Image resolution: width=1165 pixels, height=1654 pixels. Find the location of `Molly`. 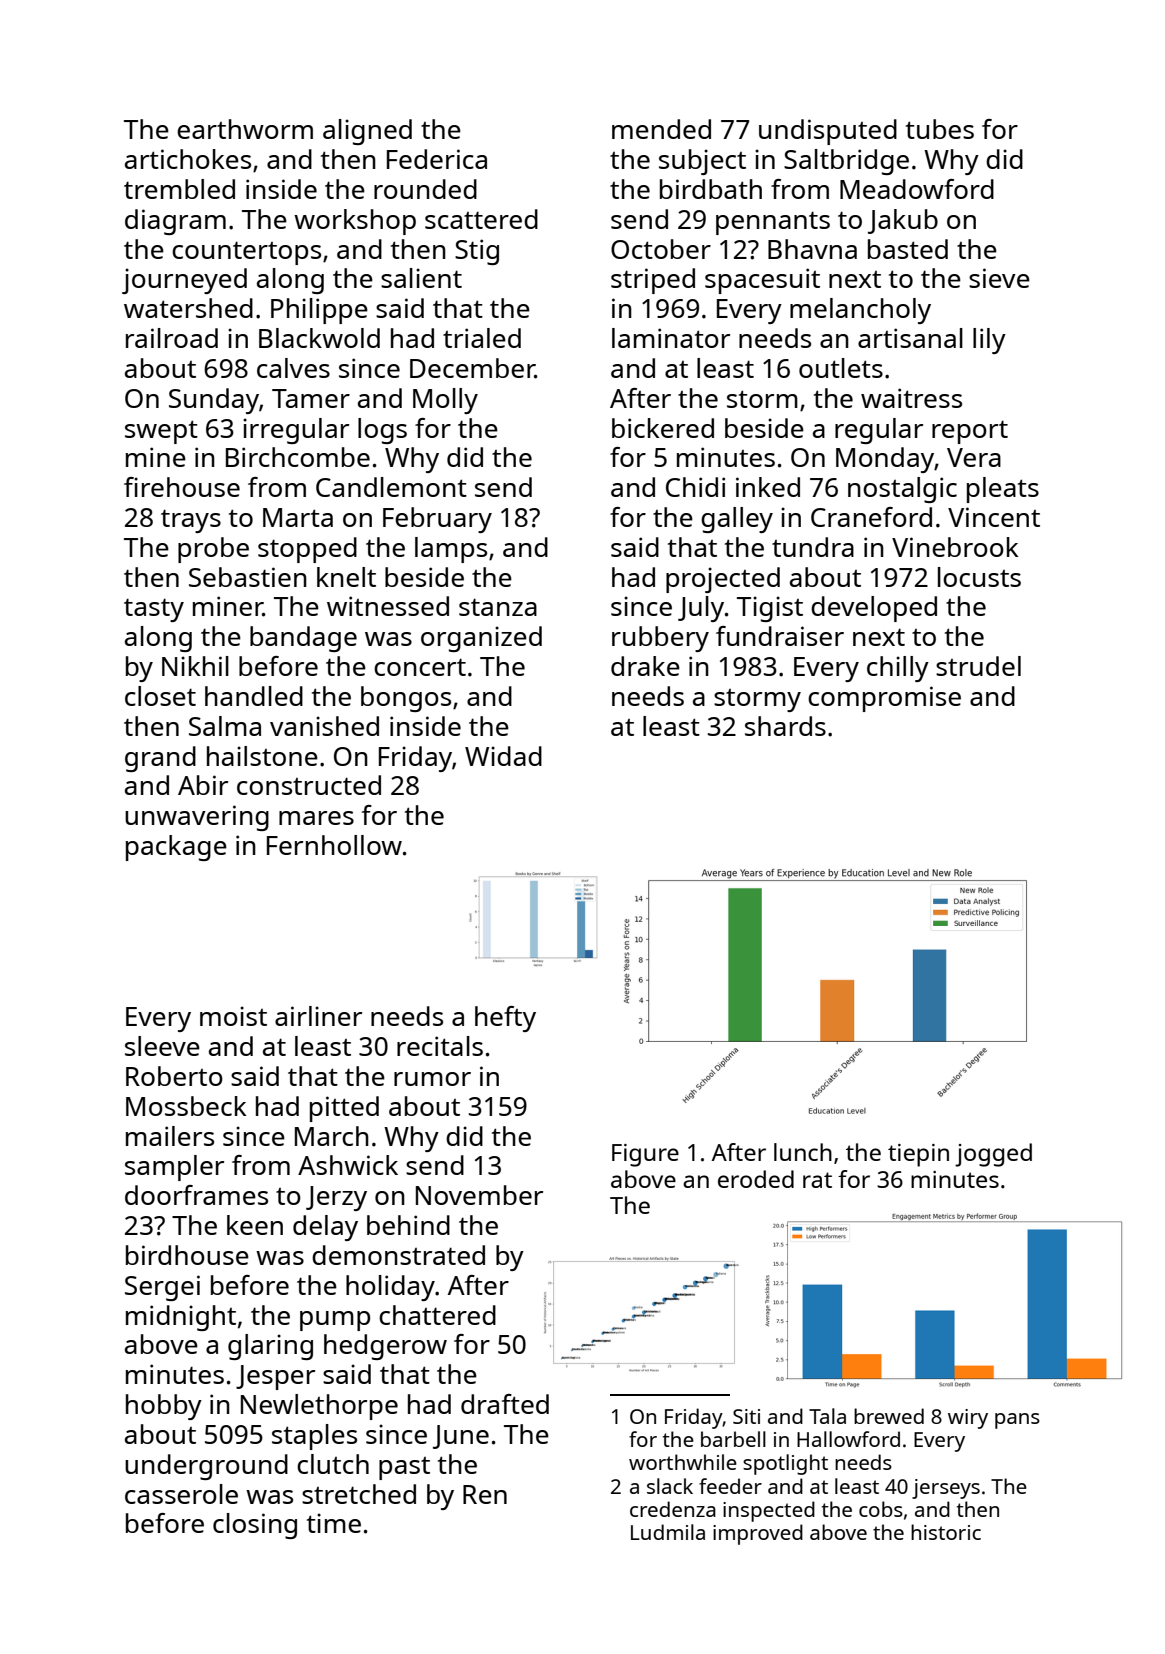

Molly is located at coordinates (445, 401).
